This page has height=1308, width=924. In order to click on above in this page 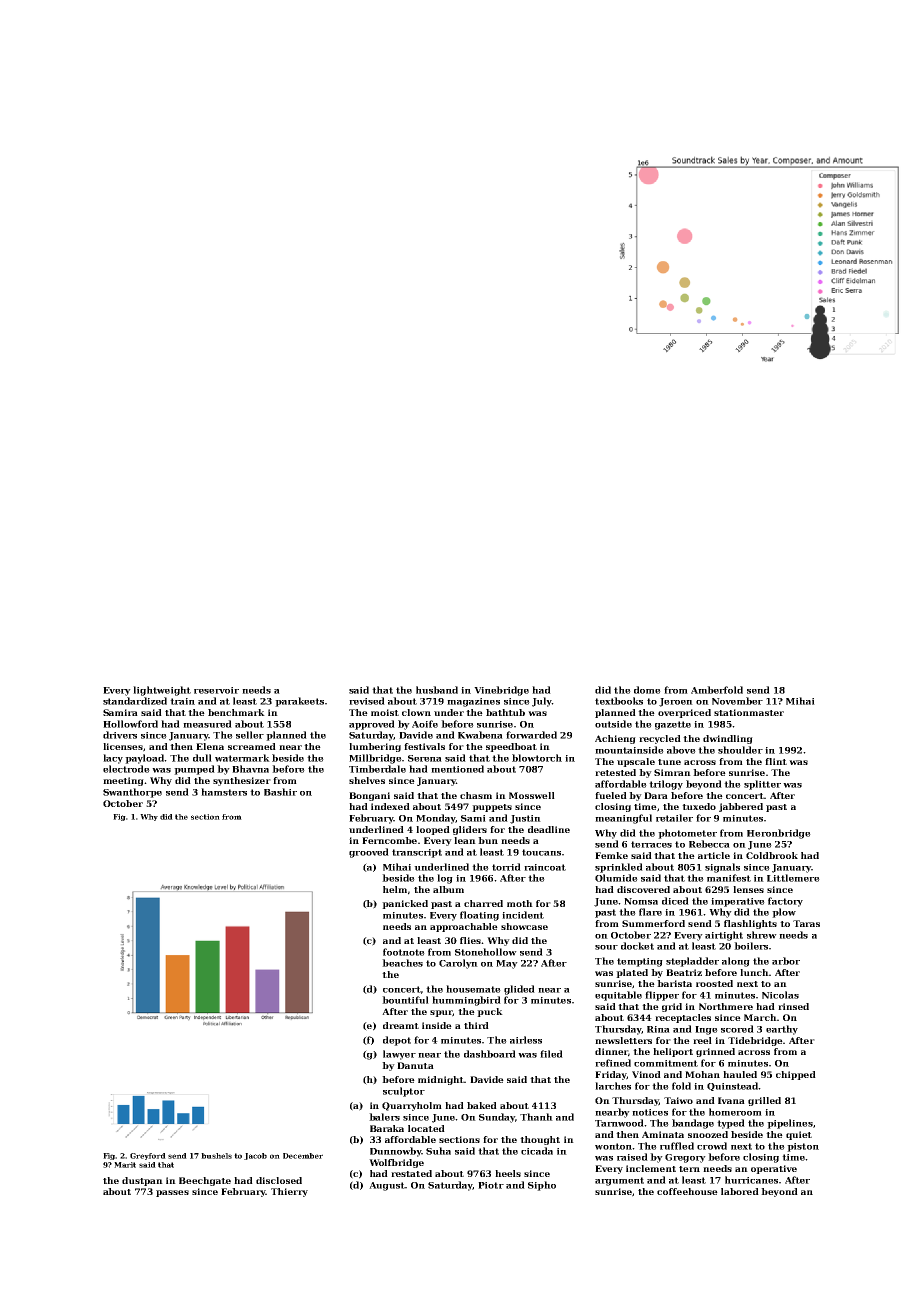, I will do `click(681, 750)`.
